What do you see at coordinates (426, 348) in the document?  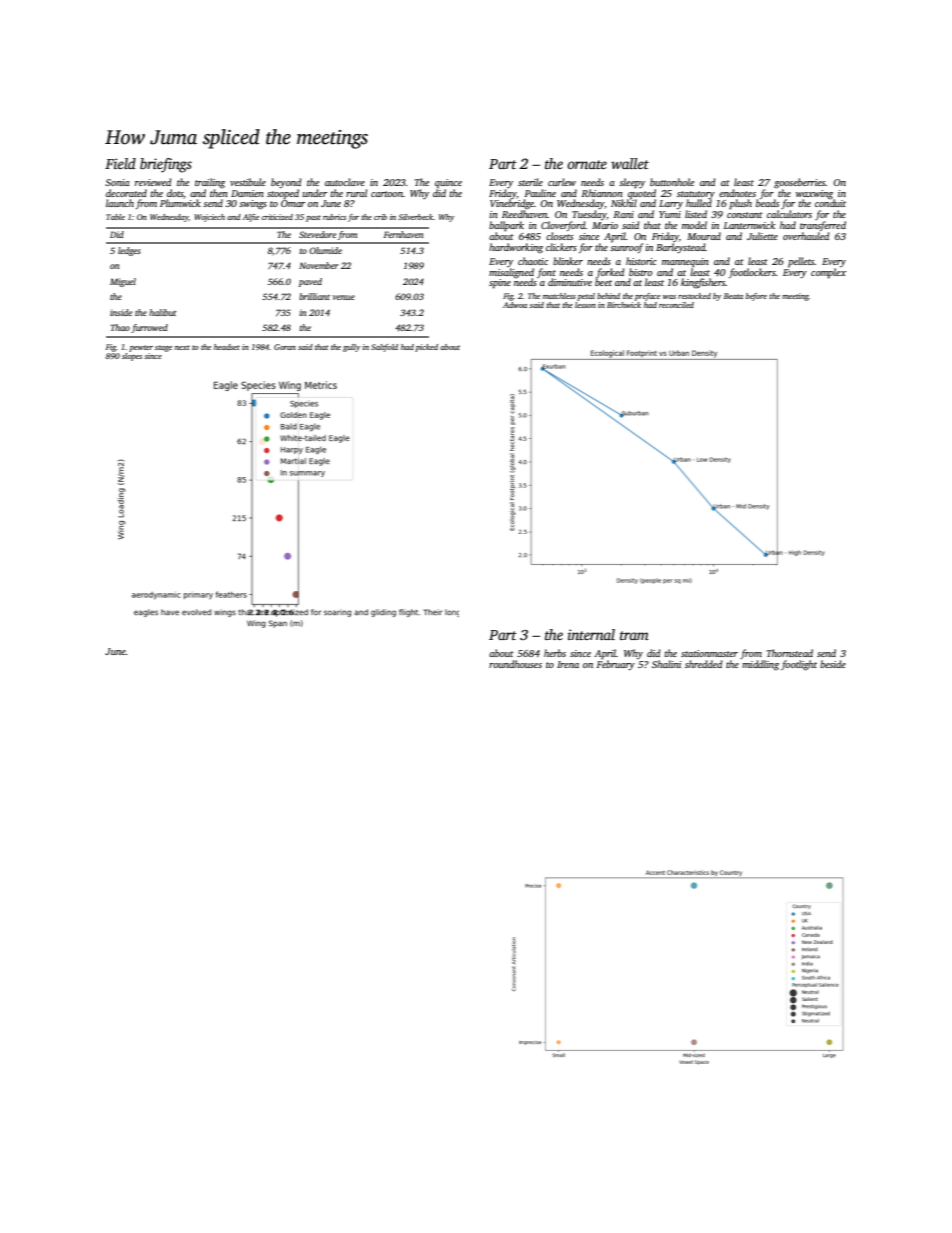 I see `picked` at bounding box center [426, 348].
